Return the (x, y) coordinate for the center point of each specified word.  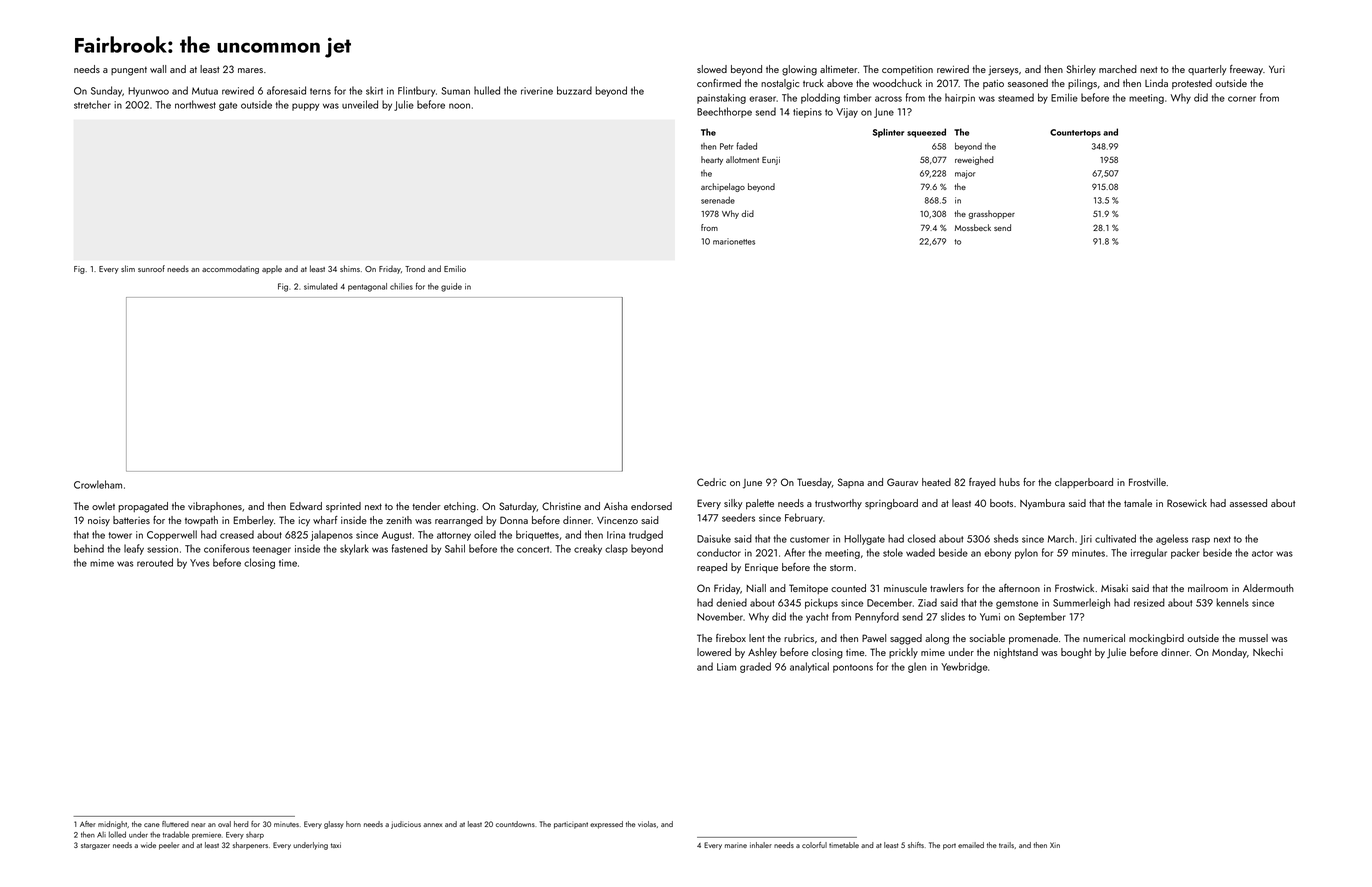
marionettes (734, 241)
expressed (606, 825)
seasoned (1028, 83)
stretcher (92, 104)
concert (533, 549)
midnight (112, 825)
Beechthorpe (724, 112)
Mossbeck (973, 227)
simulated (320, 286)
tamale (1138, 503)
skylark (354, 549)
